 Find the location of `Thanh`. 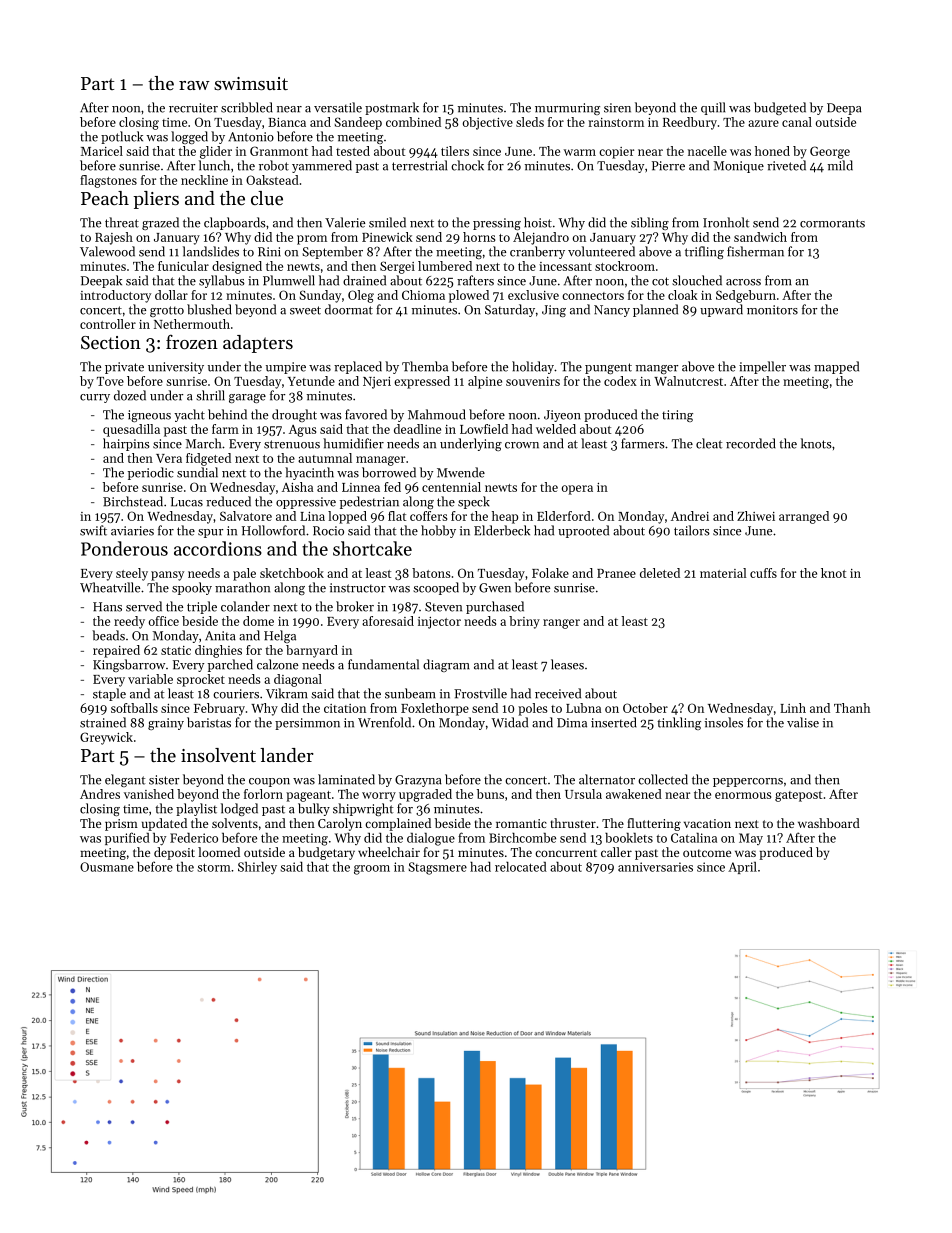

Thanh is located at coordinates (852, 708).
